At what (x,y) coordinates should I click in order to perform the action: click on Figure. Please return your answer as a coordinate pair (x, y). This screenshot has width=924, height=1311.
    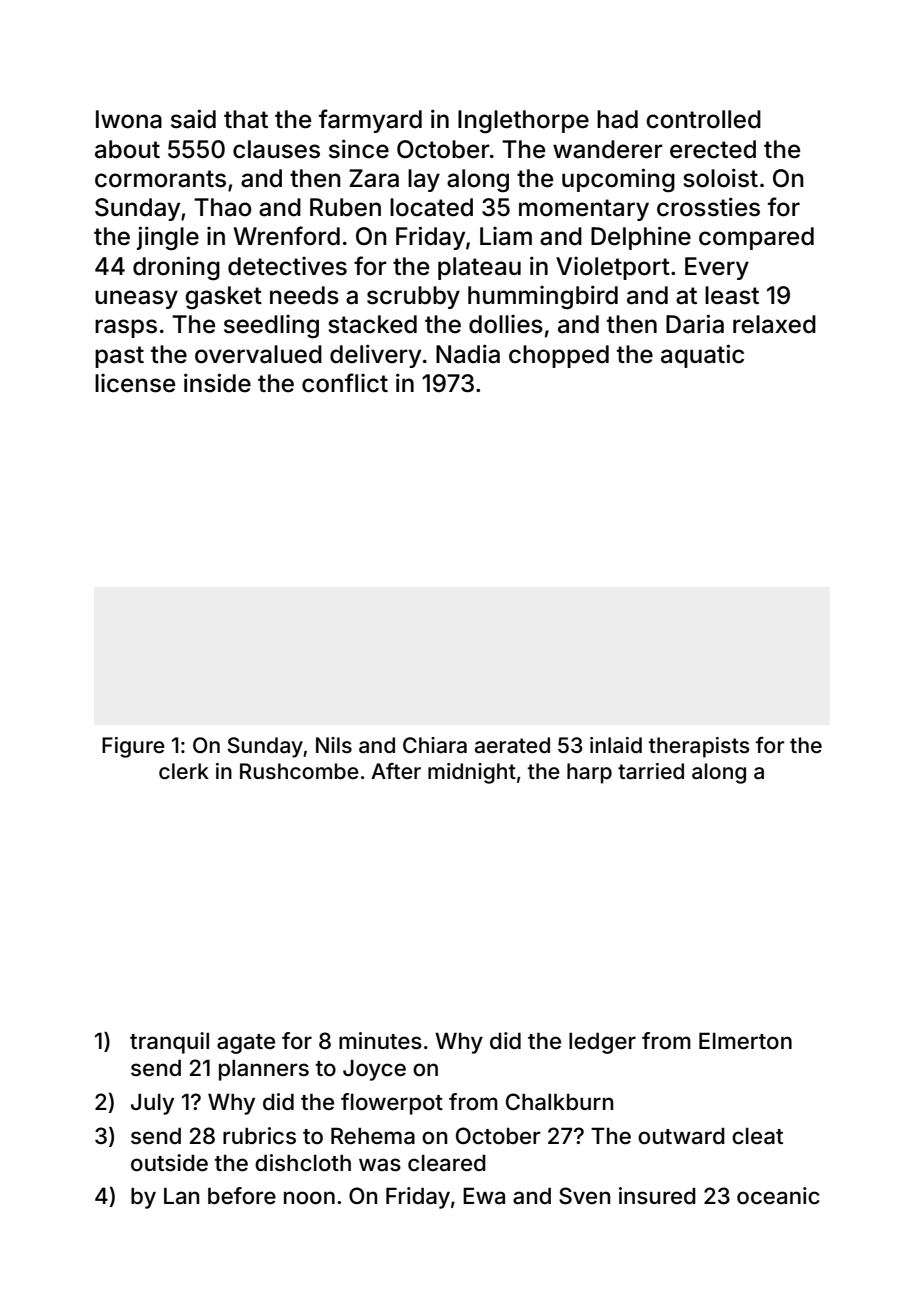
    Looking at the image, I should click on (133, 747).
